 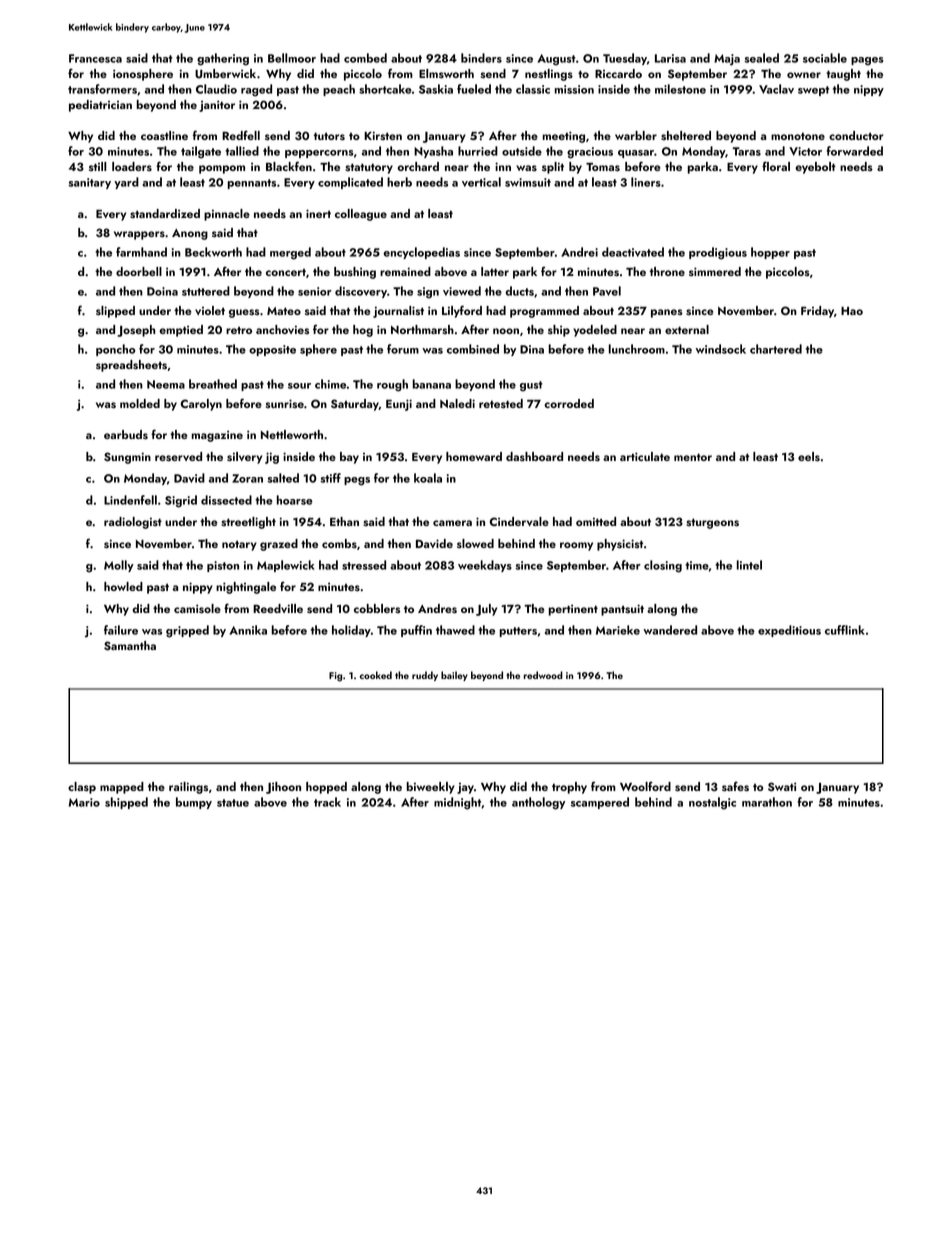 I want to click on sturgeons, so click(x=712, y=523).
